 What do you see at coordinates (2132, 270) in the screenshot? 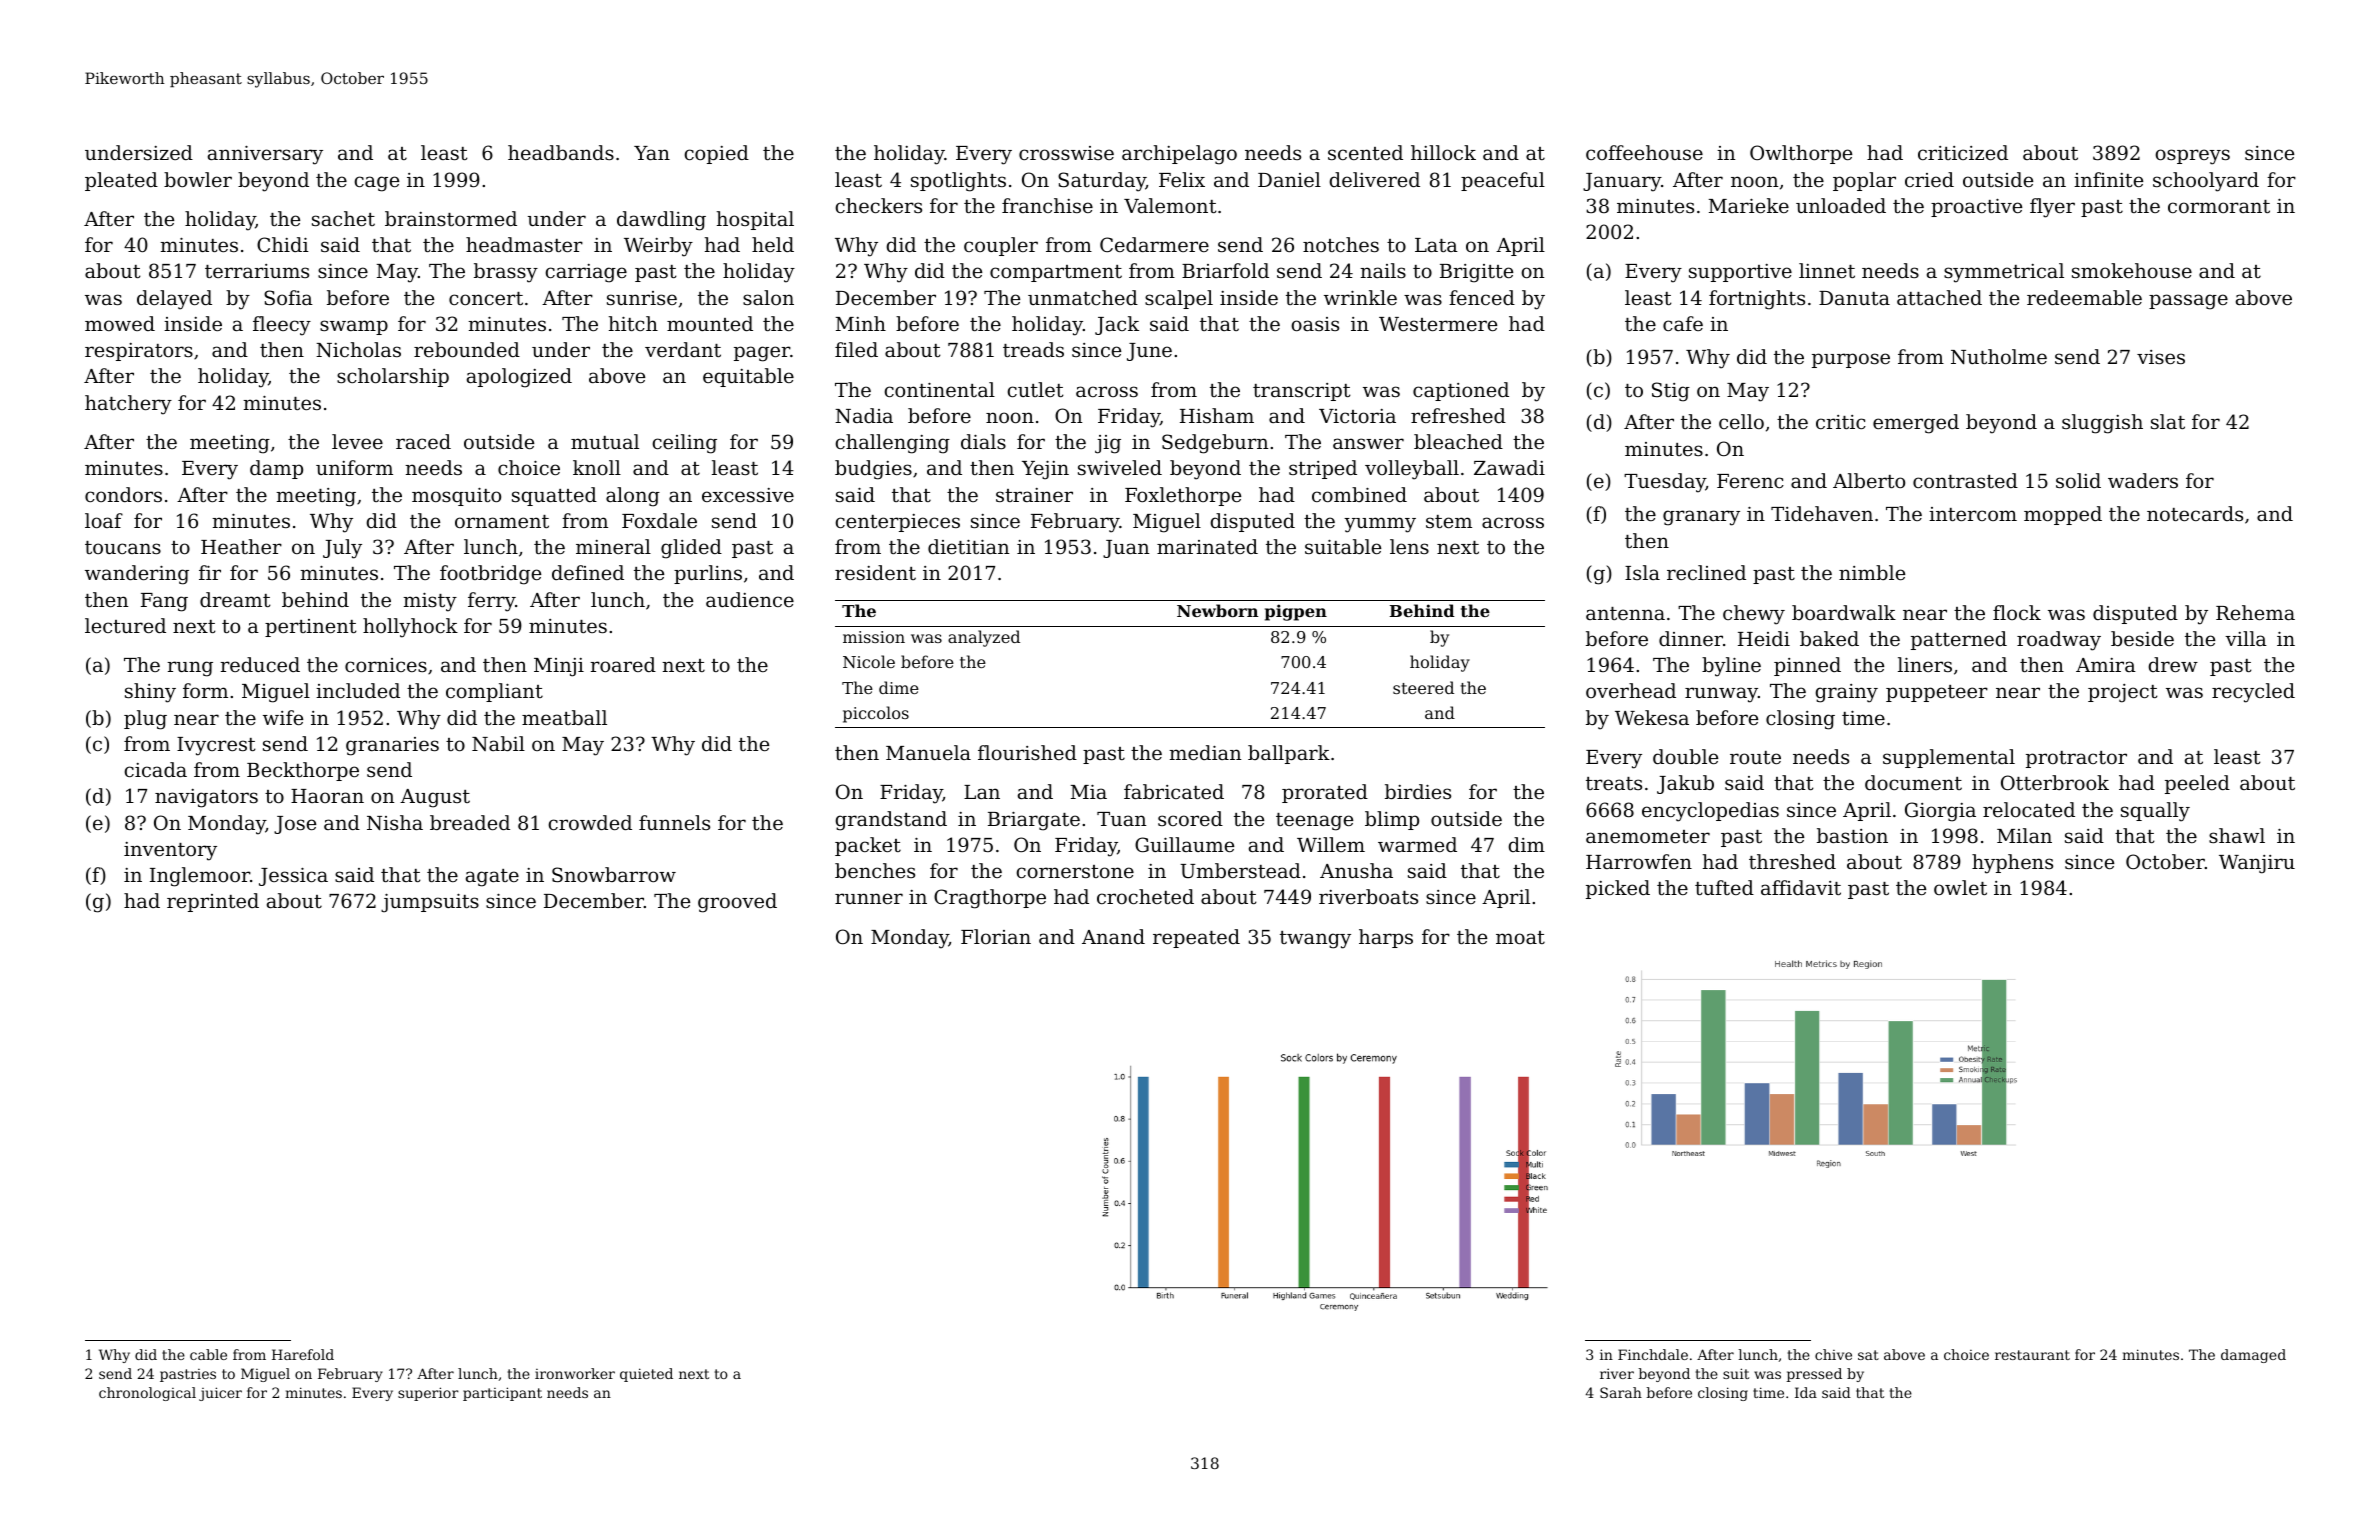
I see `smokehouse` at bounding box center [2132, 270].
